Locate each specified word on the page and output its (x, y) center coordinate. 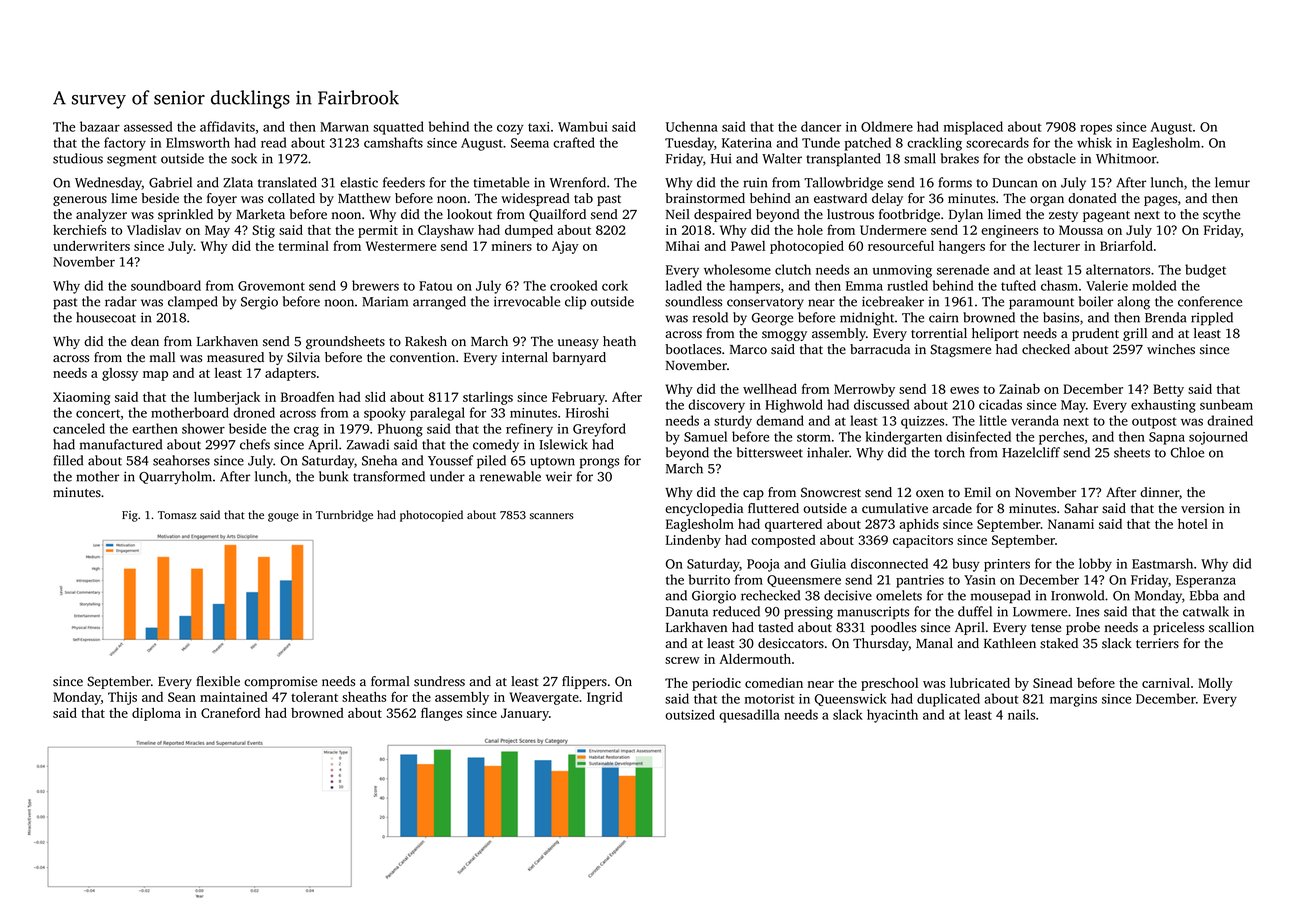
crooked (574, 285)
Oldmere (887, 126)
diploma (156, 714)
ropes (1096, 129)
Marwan (344, 127)
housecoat (106, 317)
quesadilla (749, 716)
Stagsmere (960, 350)
